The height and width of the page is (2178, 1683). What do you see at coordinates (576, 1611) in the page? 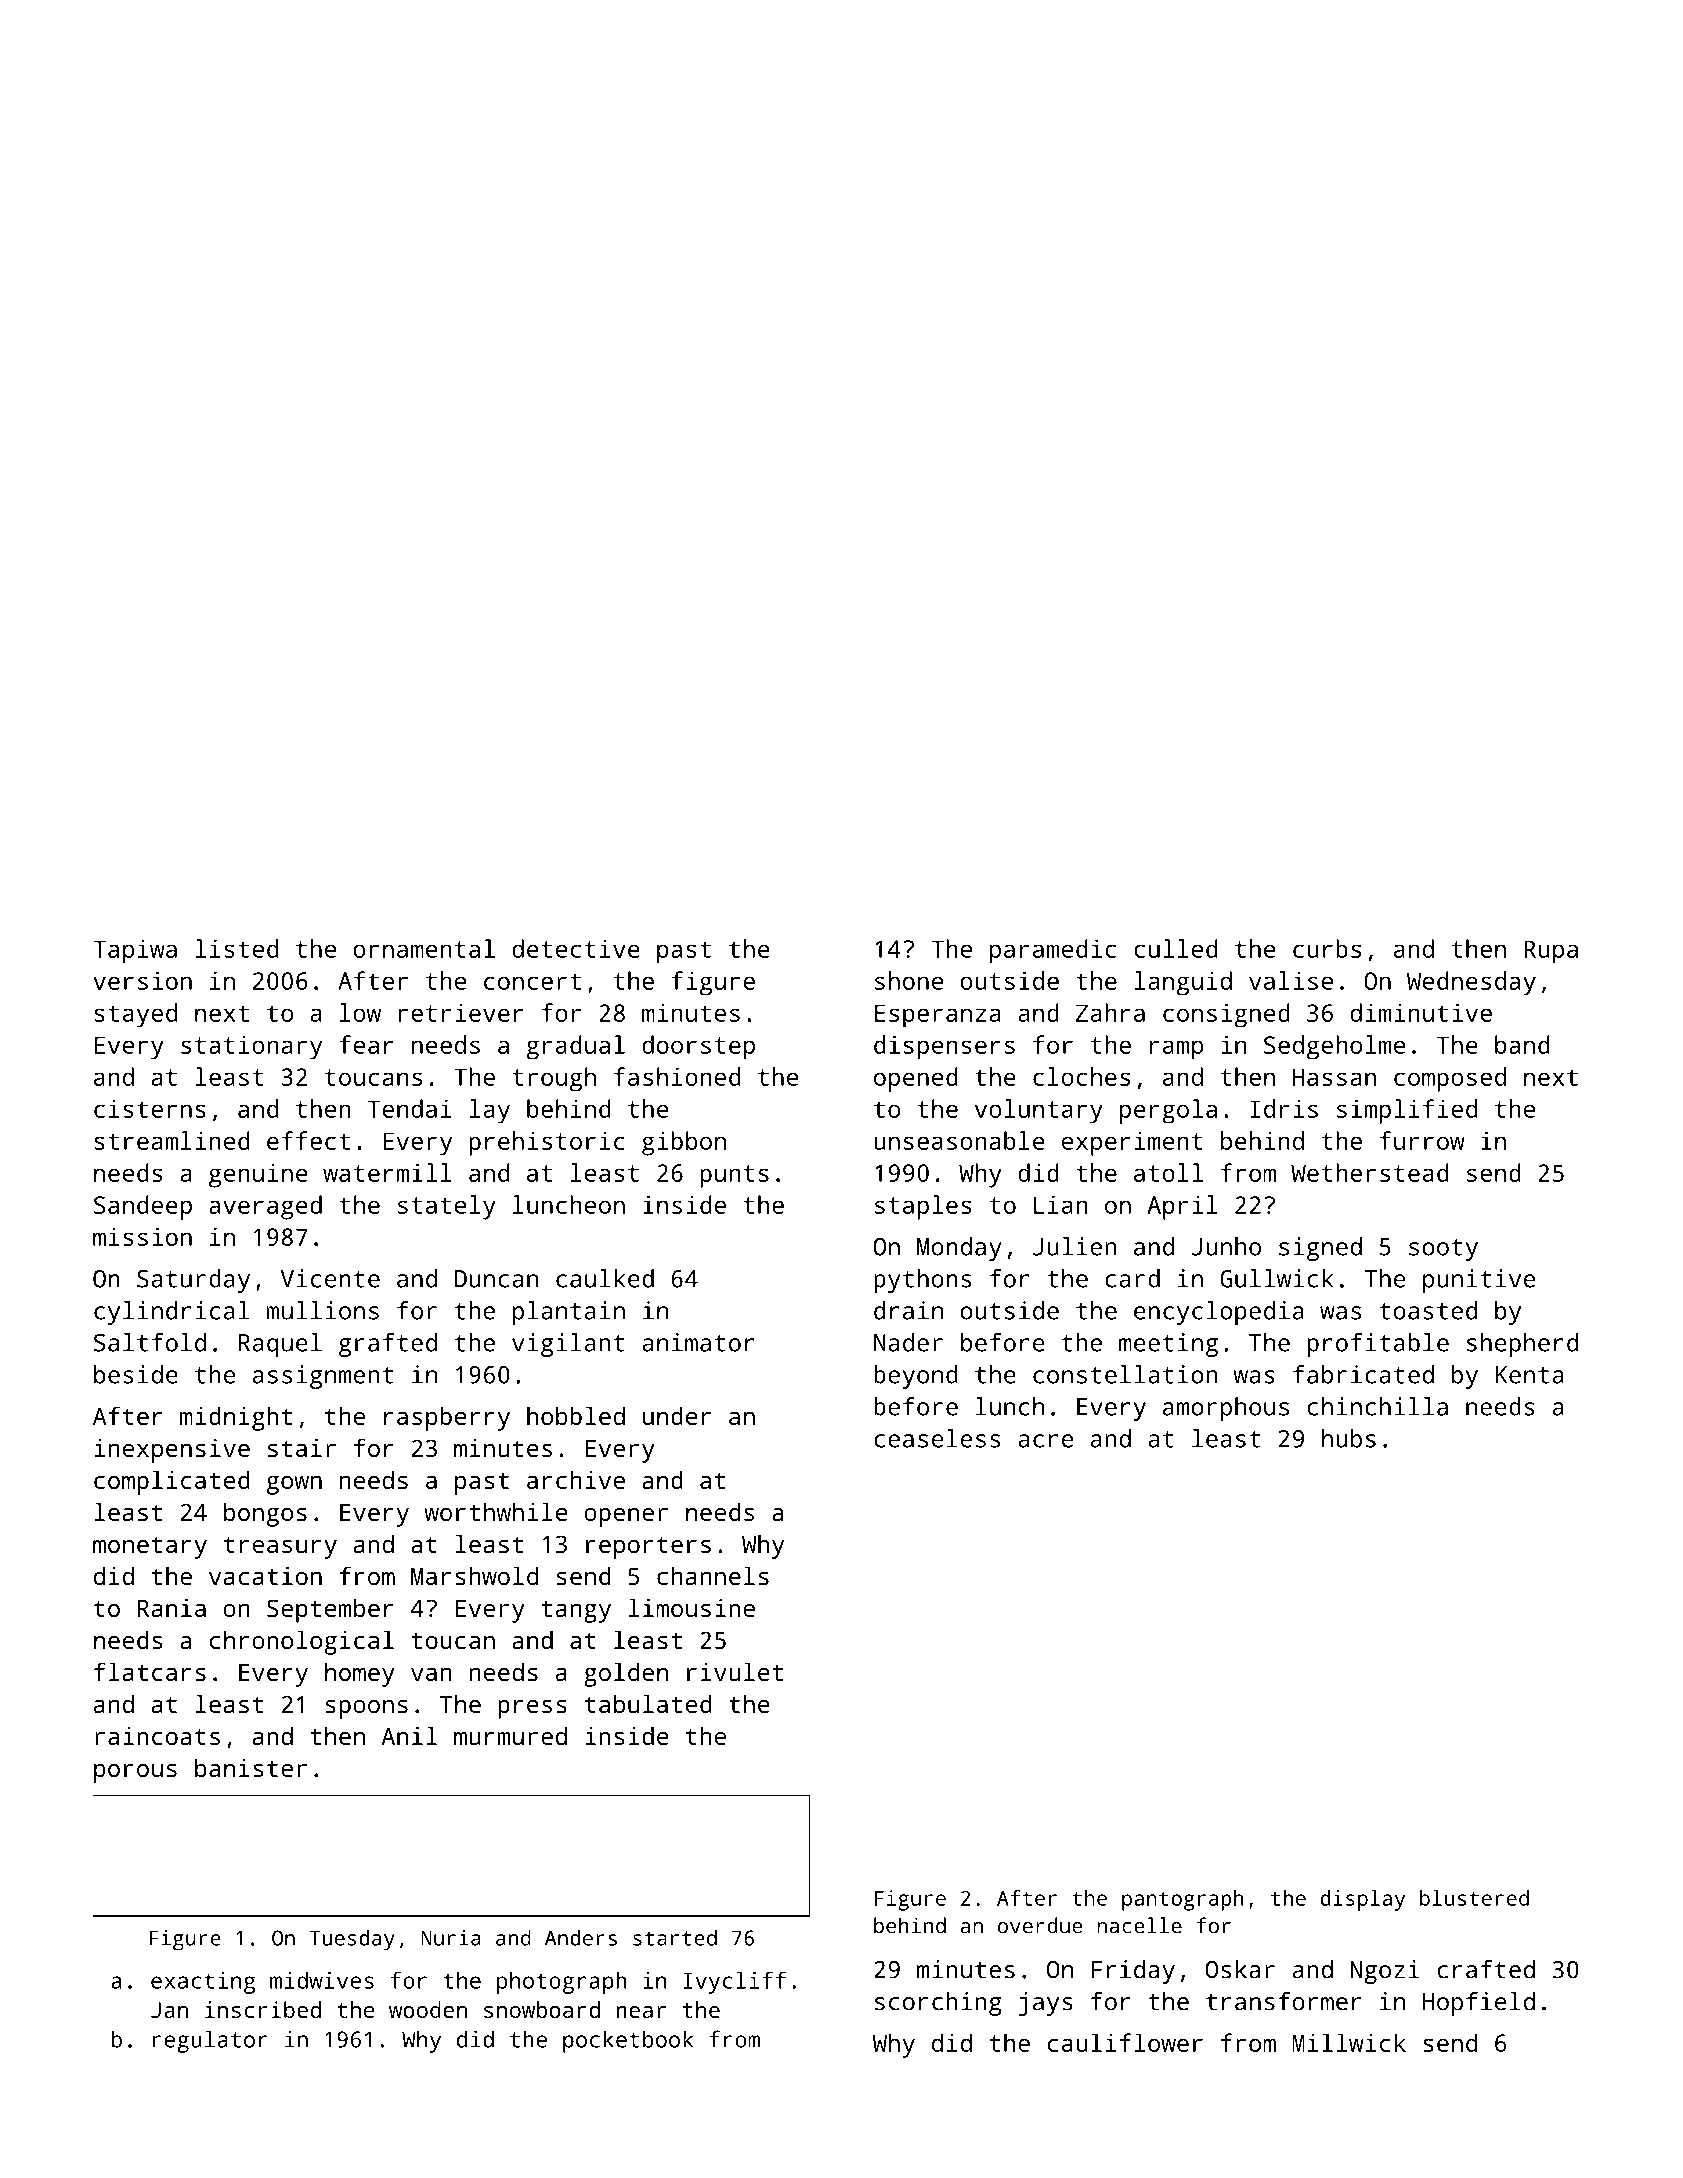
I see `tangy` at bounding box center [576, 1611].
